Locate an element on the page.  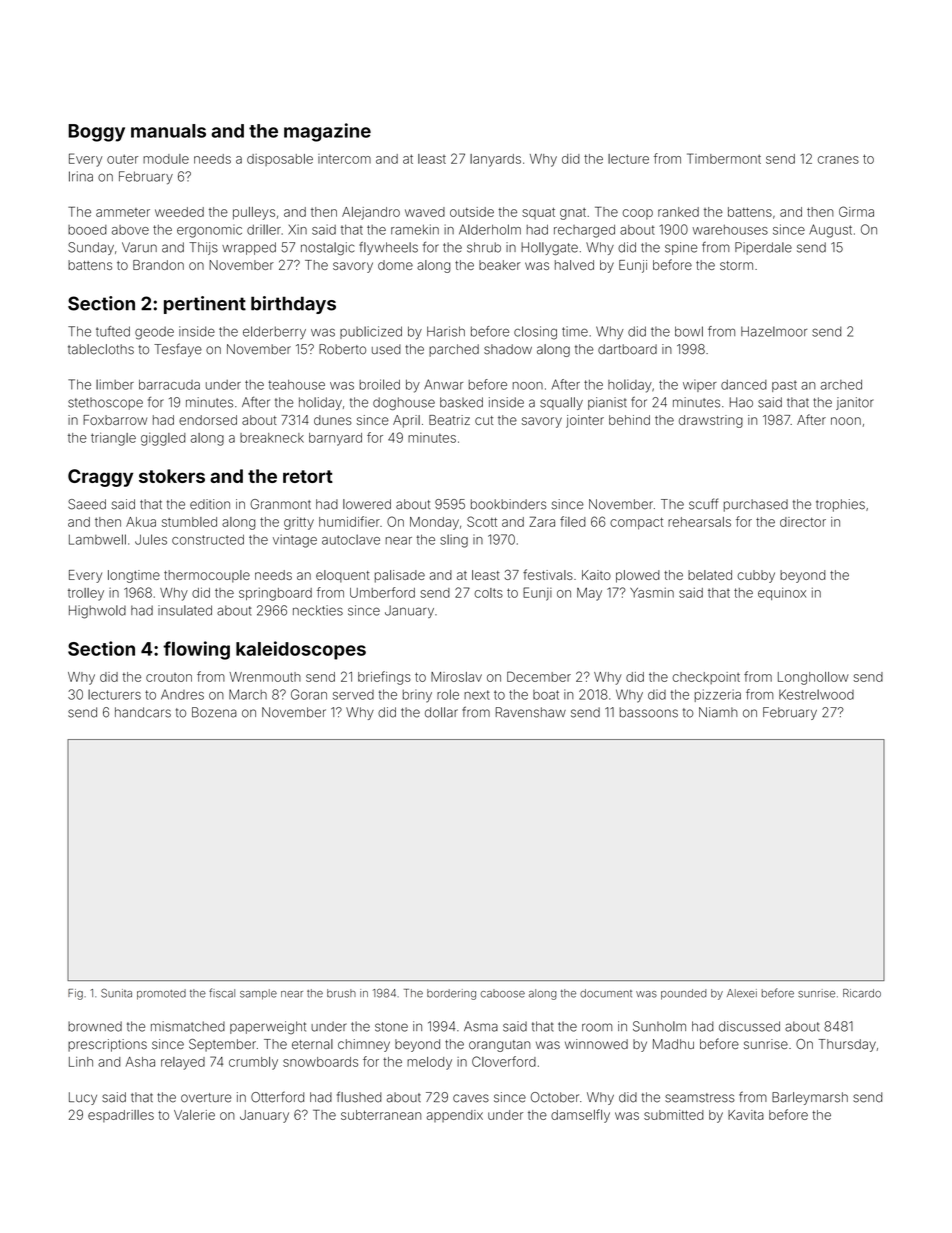
ramekin is located at coordinates (415, 229).
